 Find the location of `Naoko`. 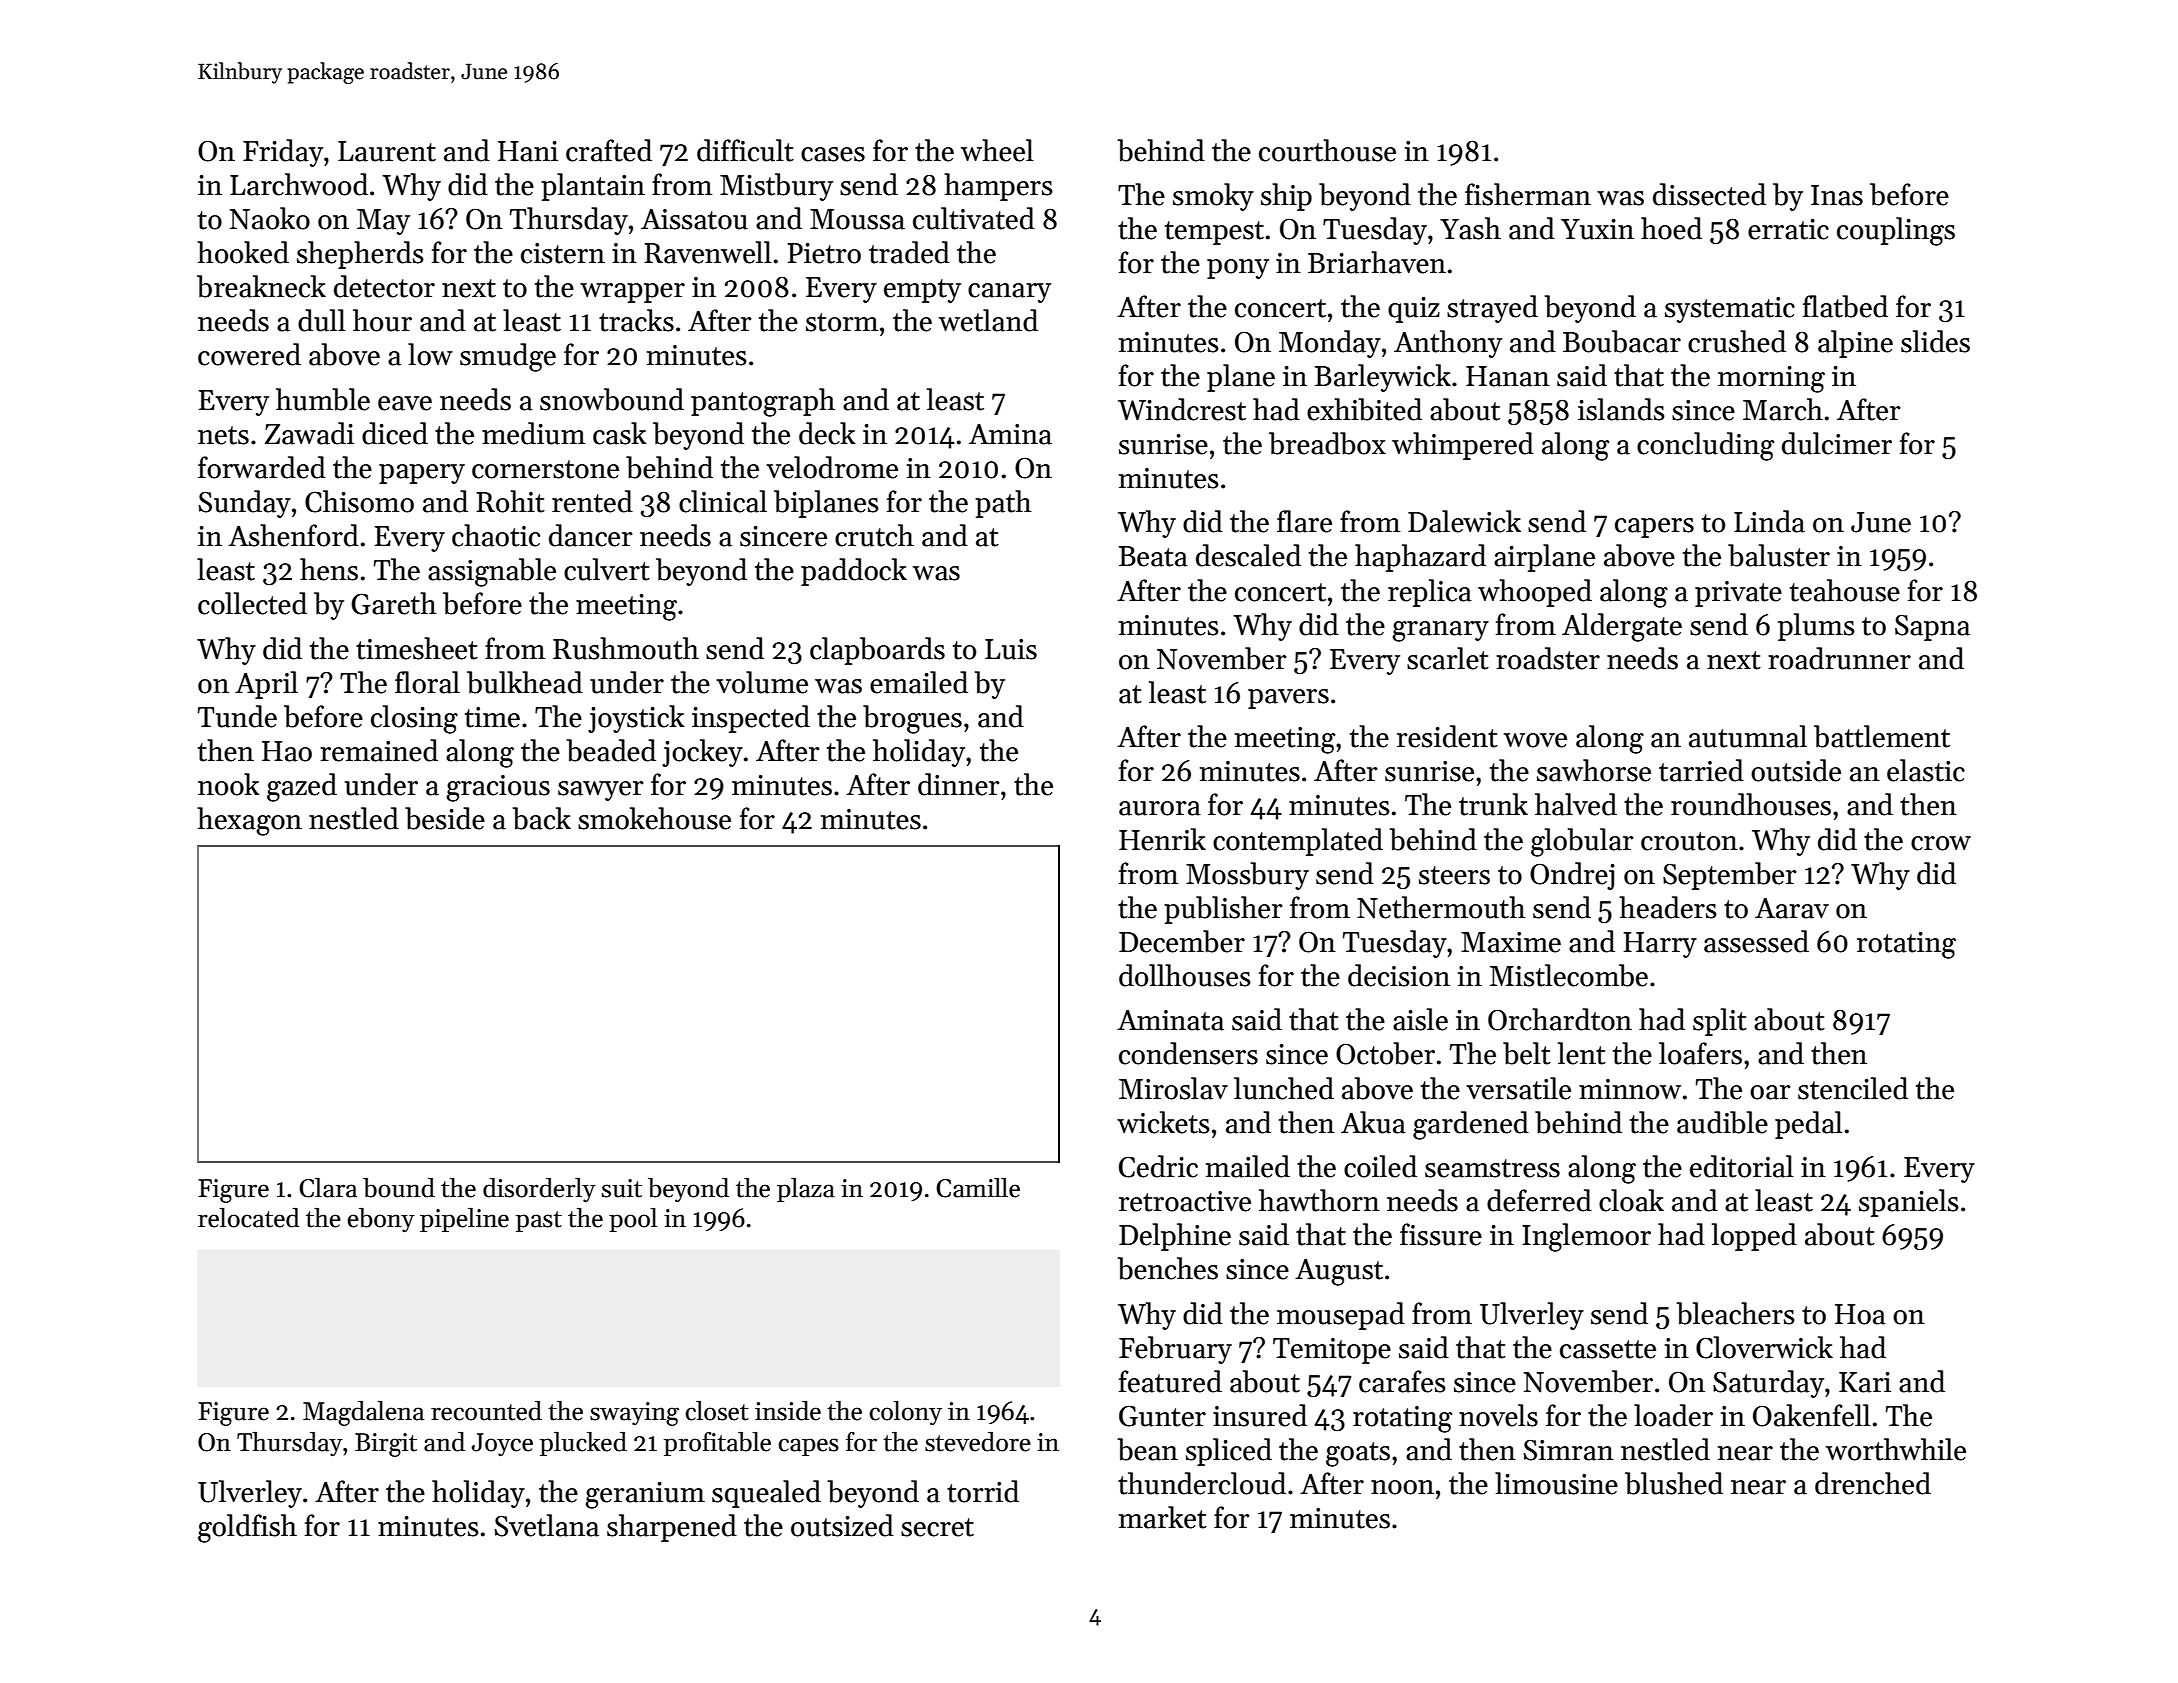

Naoko is located at coordinates (270, 218).
